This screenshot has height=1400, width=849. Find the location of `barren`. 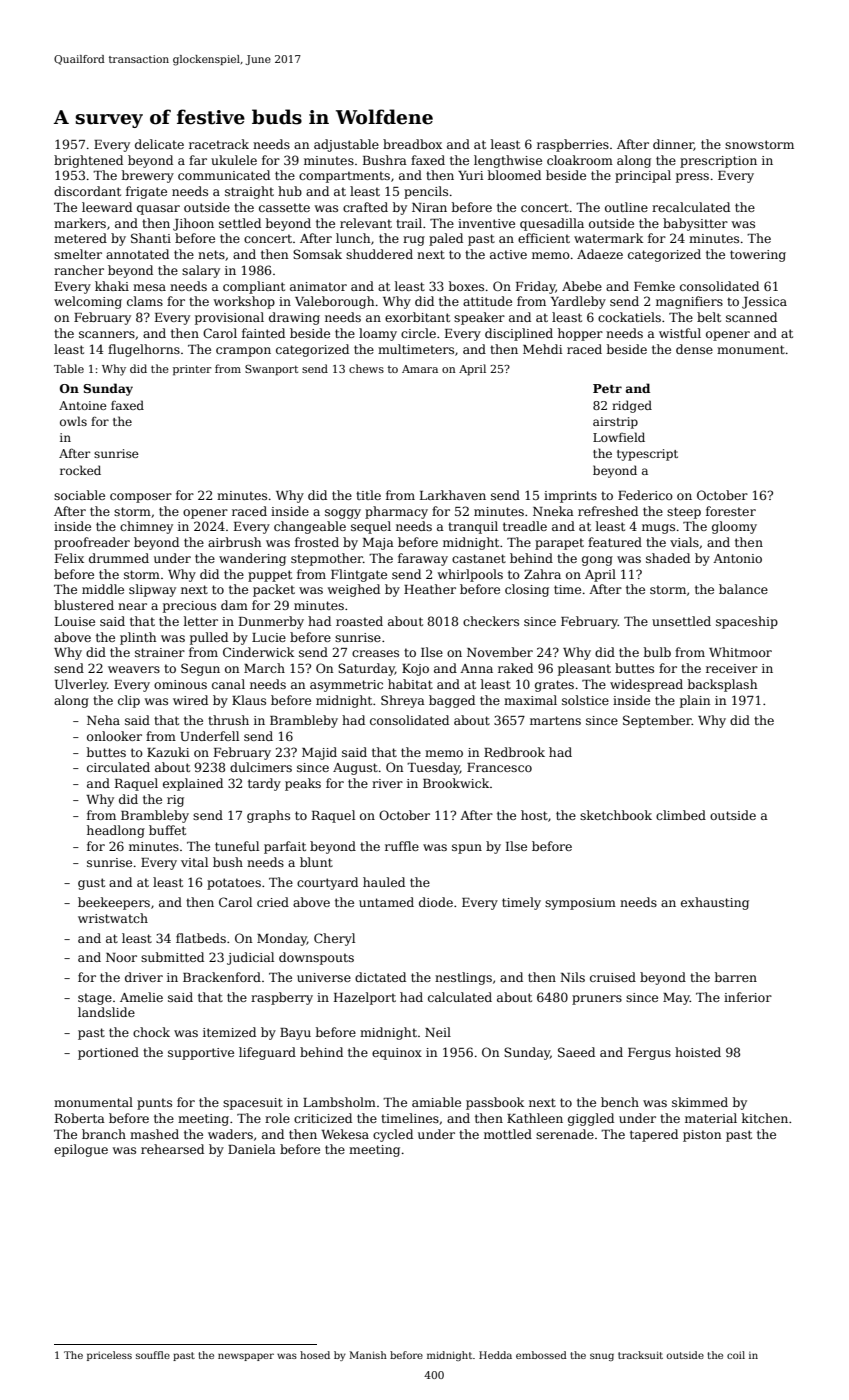

barren is located at coordinates (736, 977).
